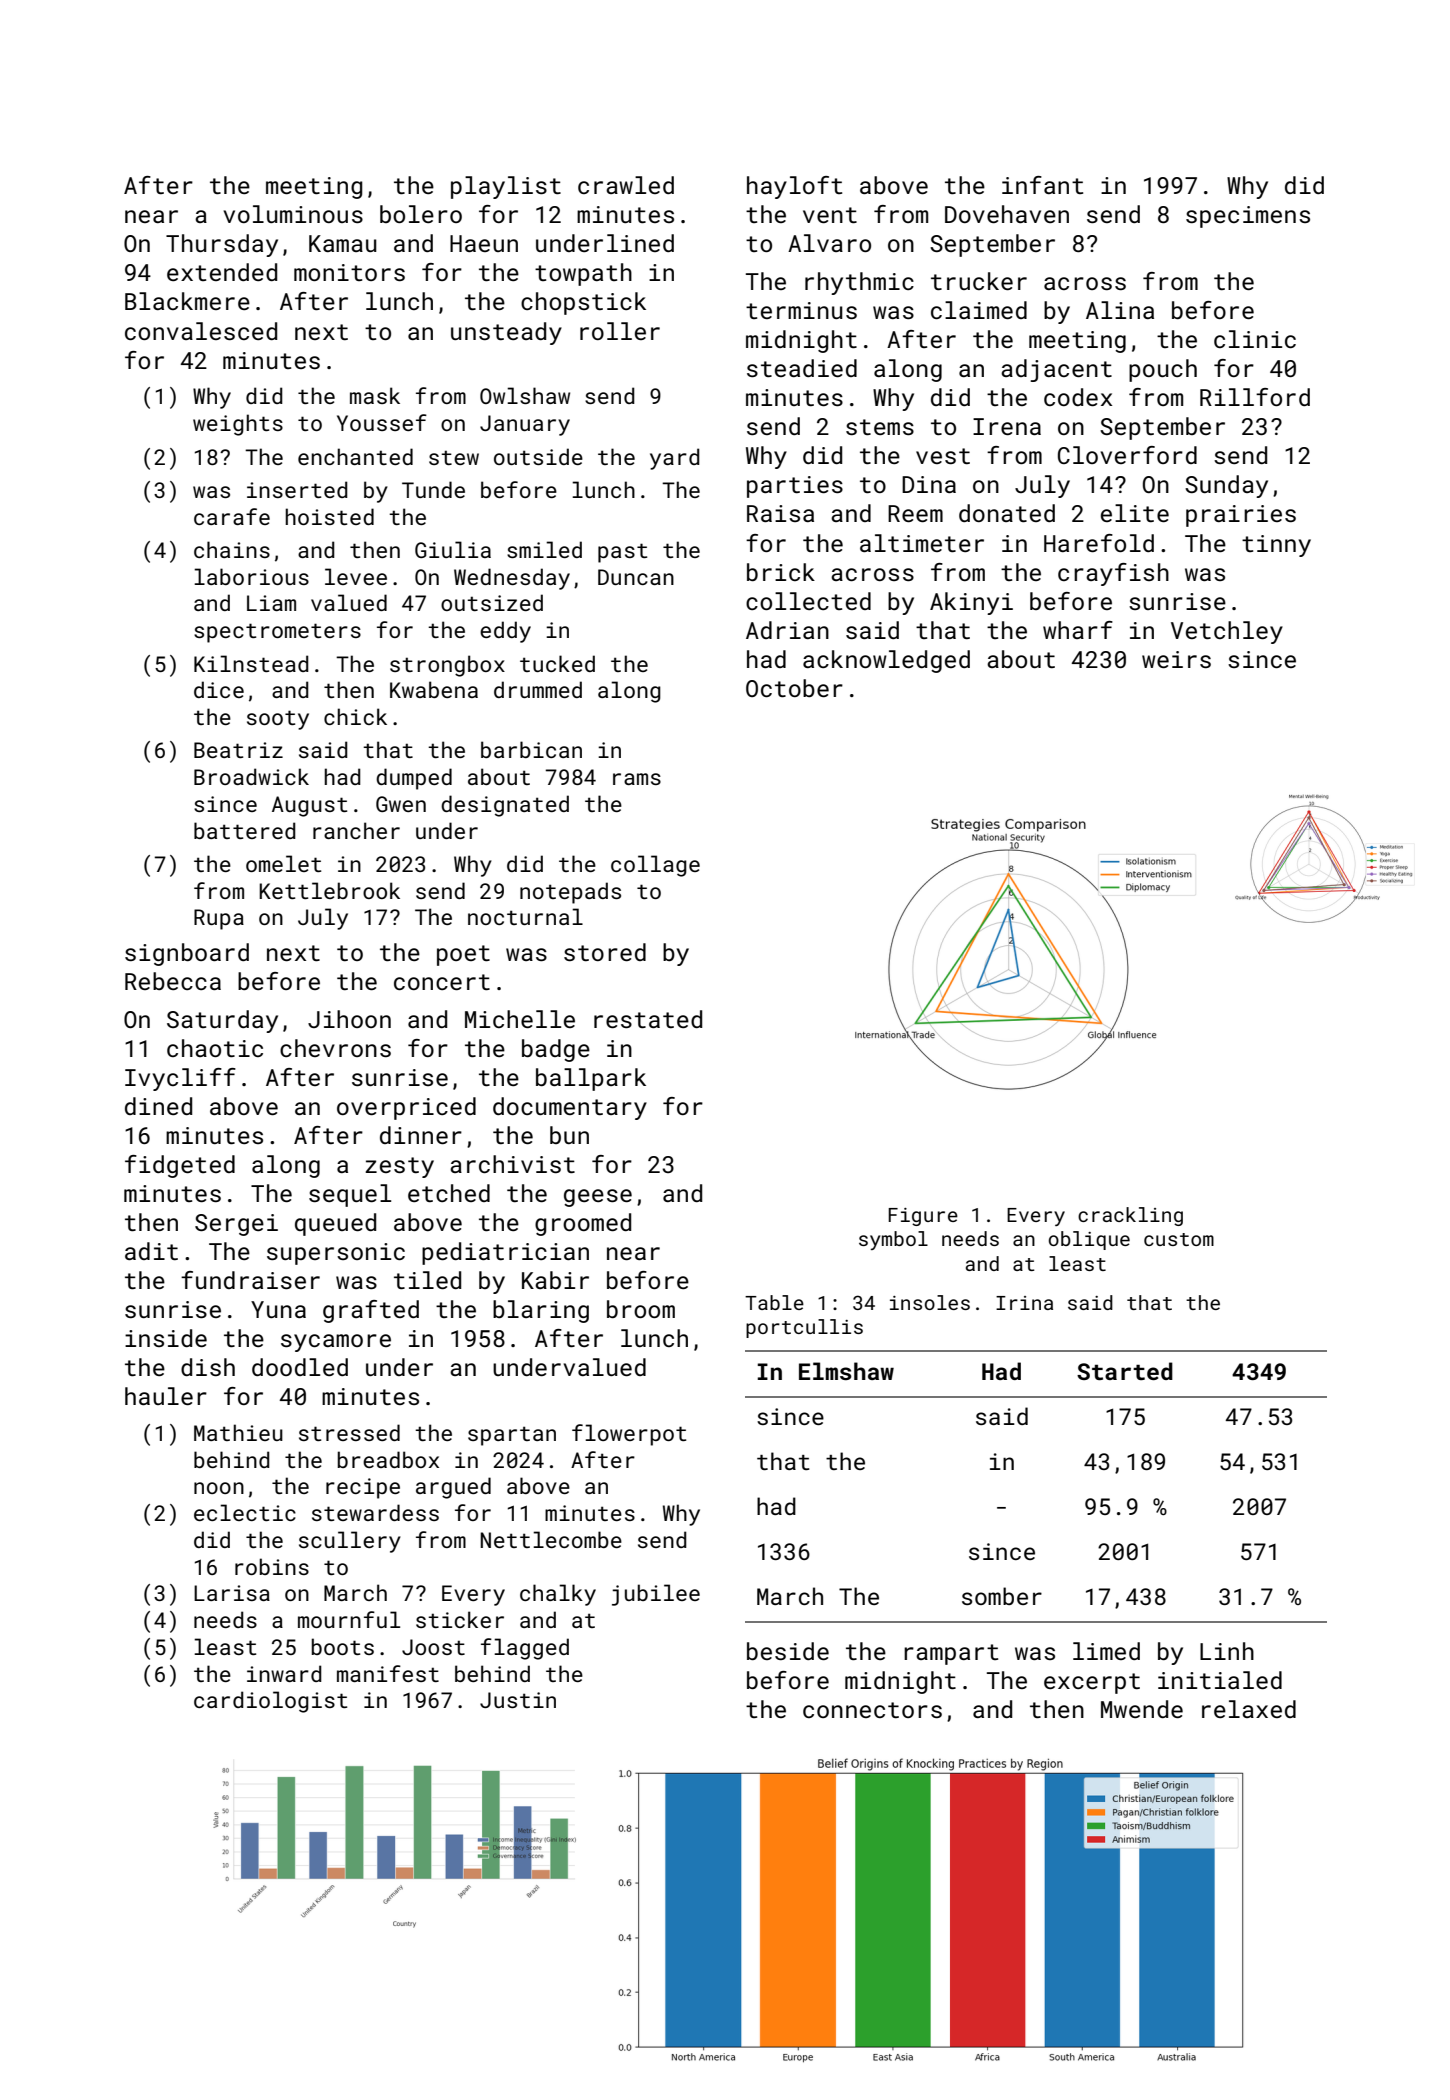 The image size is (1450, 2100). Describe the element at coordinates (421, 214) in the screenshot. I see `bolero` at that location.
